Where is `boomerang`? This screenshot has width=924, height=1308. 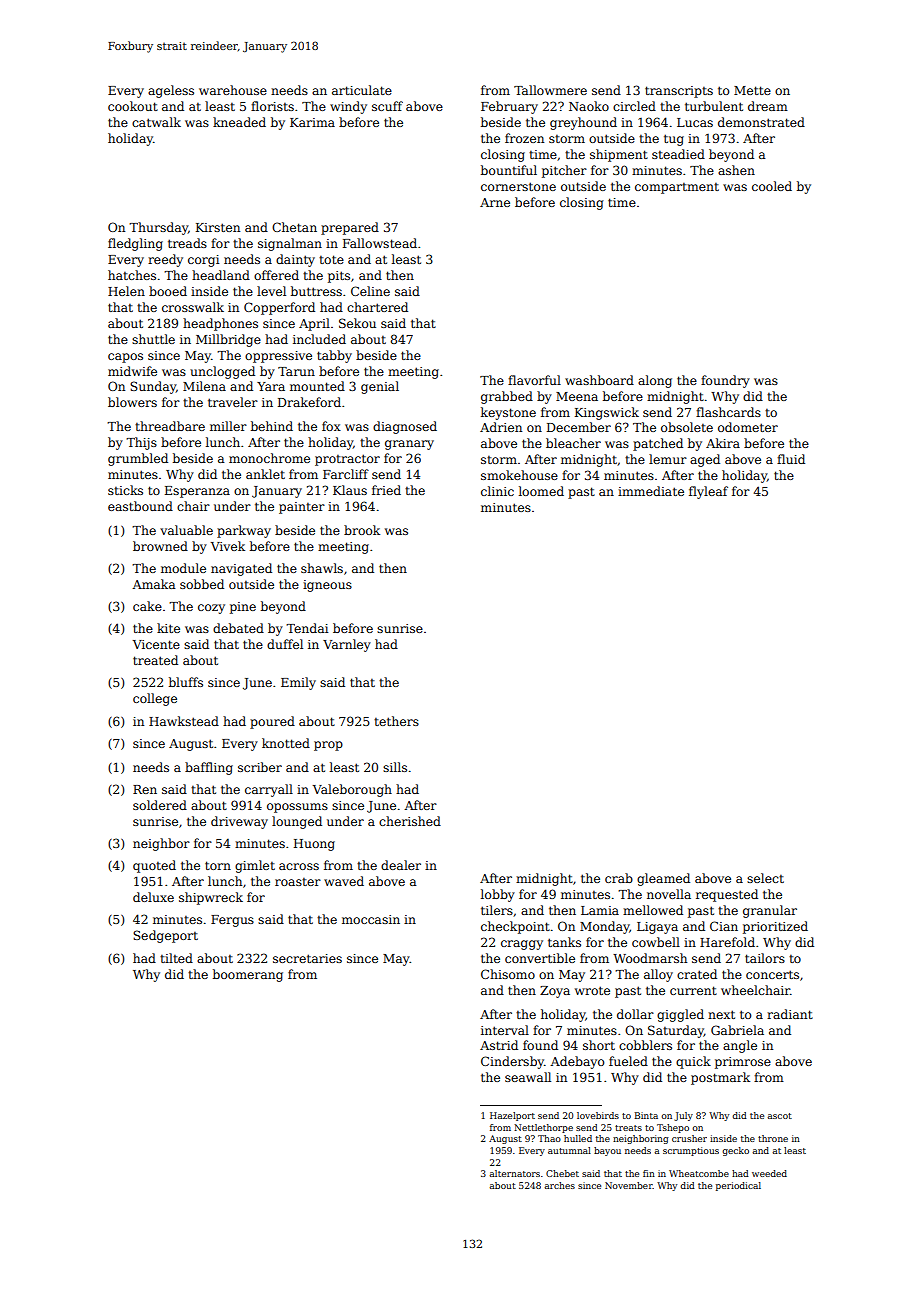
boomerang is located at coordinates (248, 975).
